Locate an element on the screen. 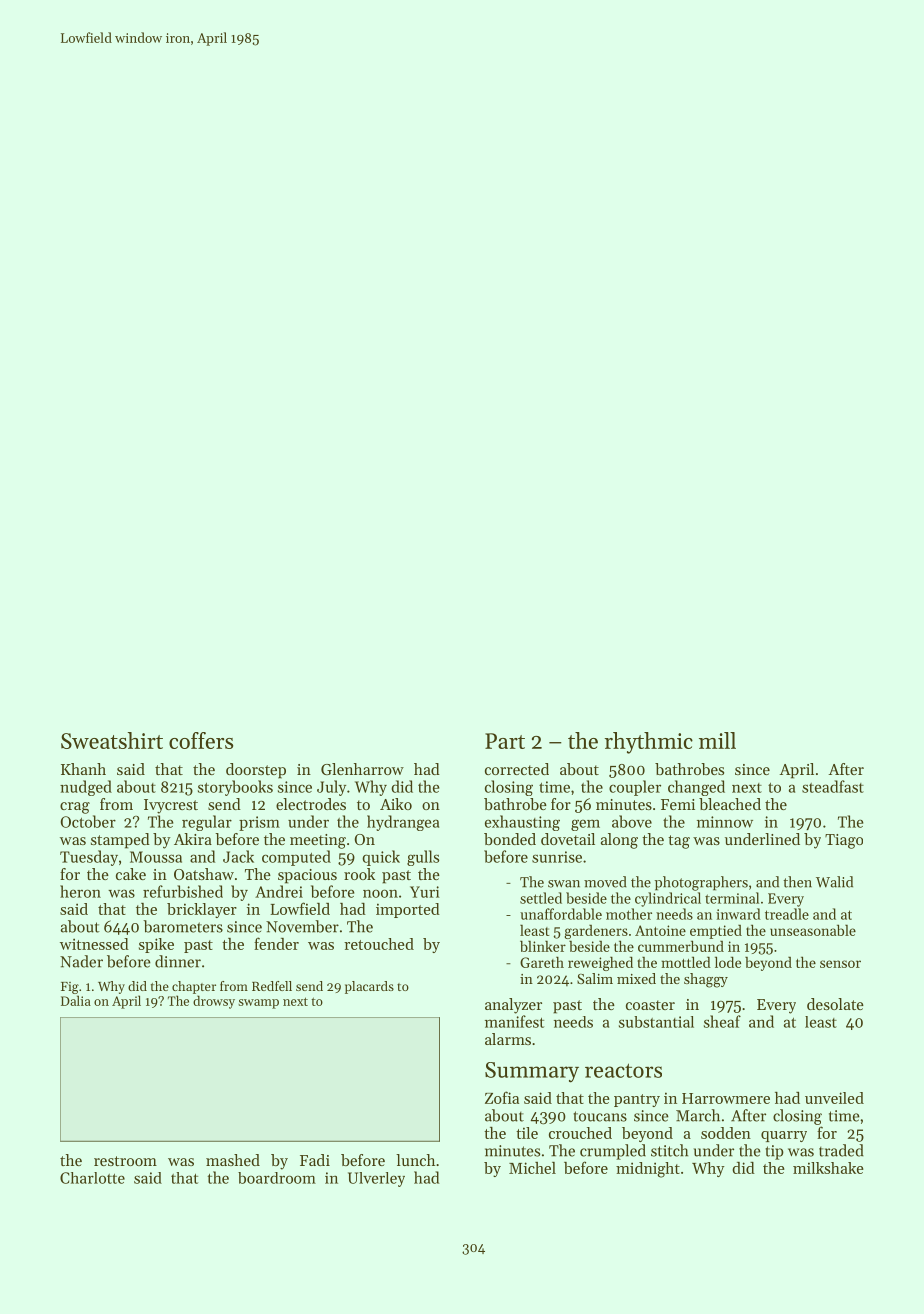 This screenshot has height=1314, width=924. reactors is located at coordinates (623, 1070).
